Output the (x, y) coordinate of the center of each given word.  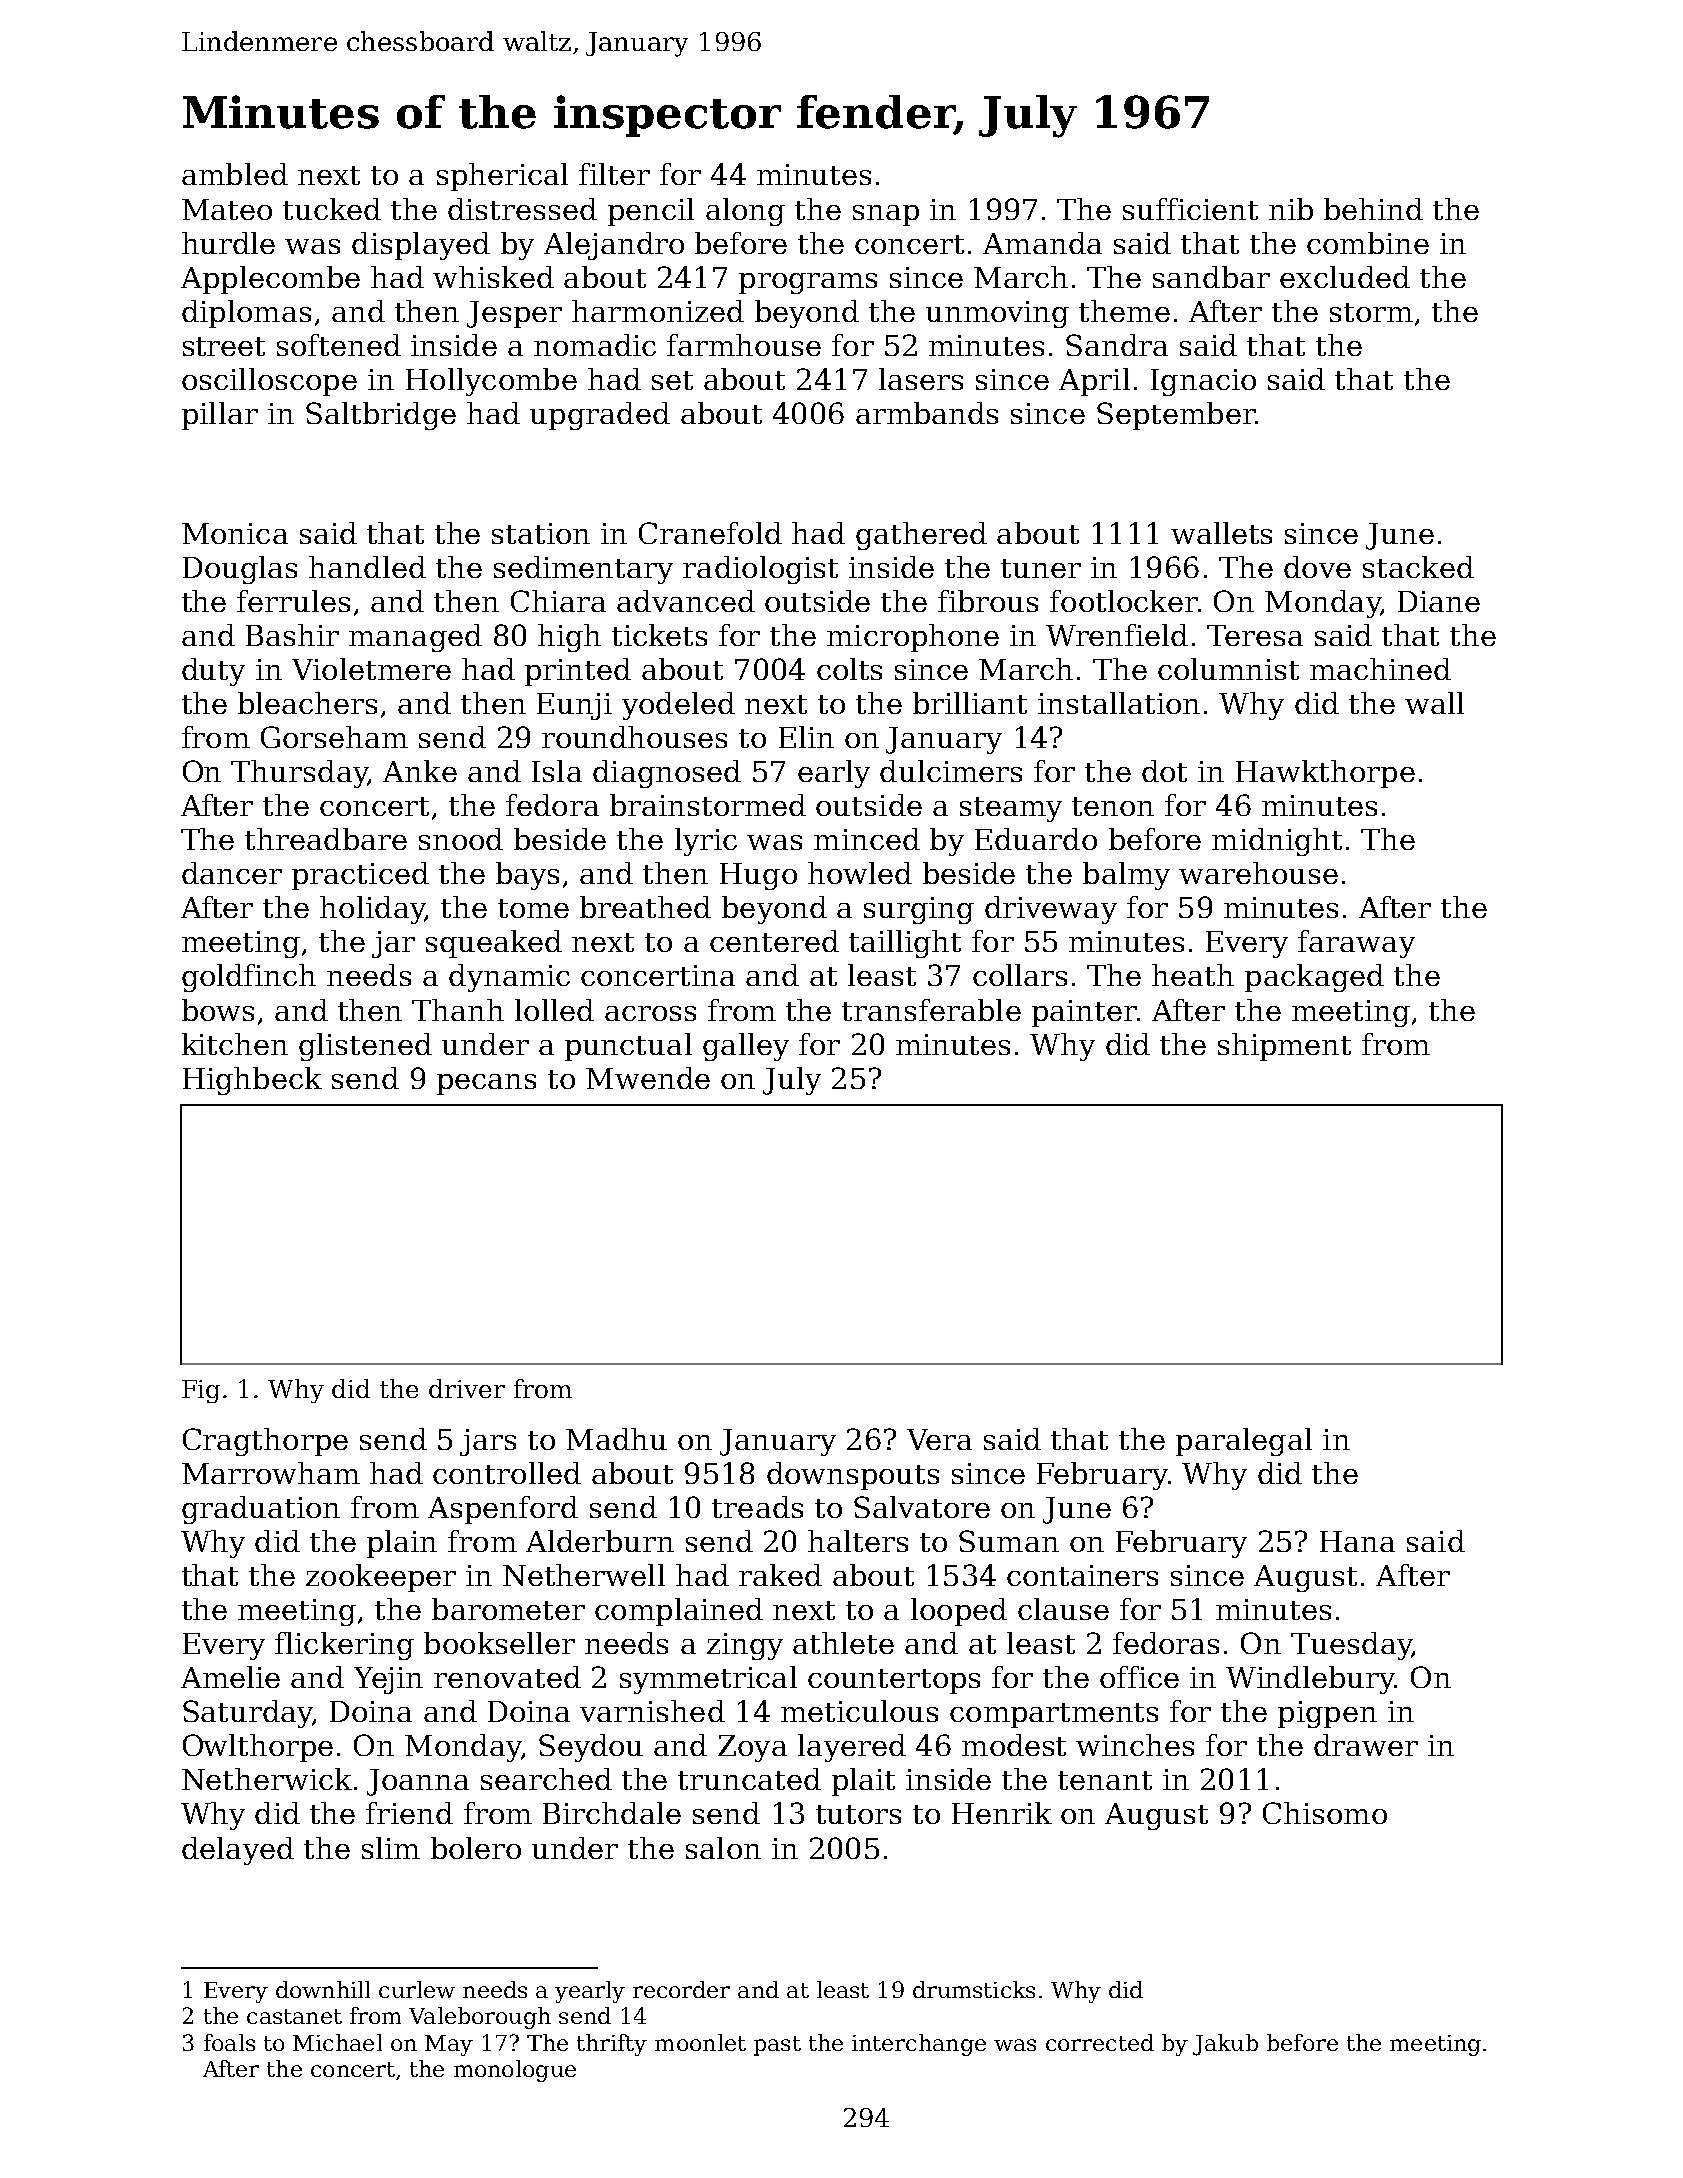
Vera (939, 1439)
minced (867, 839)
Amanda (1042, 243)
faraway (1356, 944)
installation (1119, 703)
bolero (476, 1848)
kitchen (235, 1044)
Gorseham (334, 737)
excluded (1345, 277)
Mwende (648, 1078)
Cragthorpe (265, 1442)
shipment (1284, 1047)
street (224, 346)
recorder (681, 1989)
